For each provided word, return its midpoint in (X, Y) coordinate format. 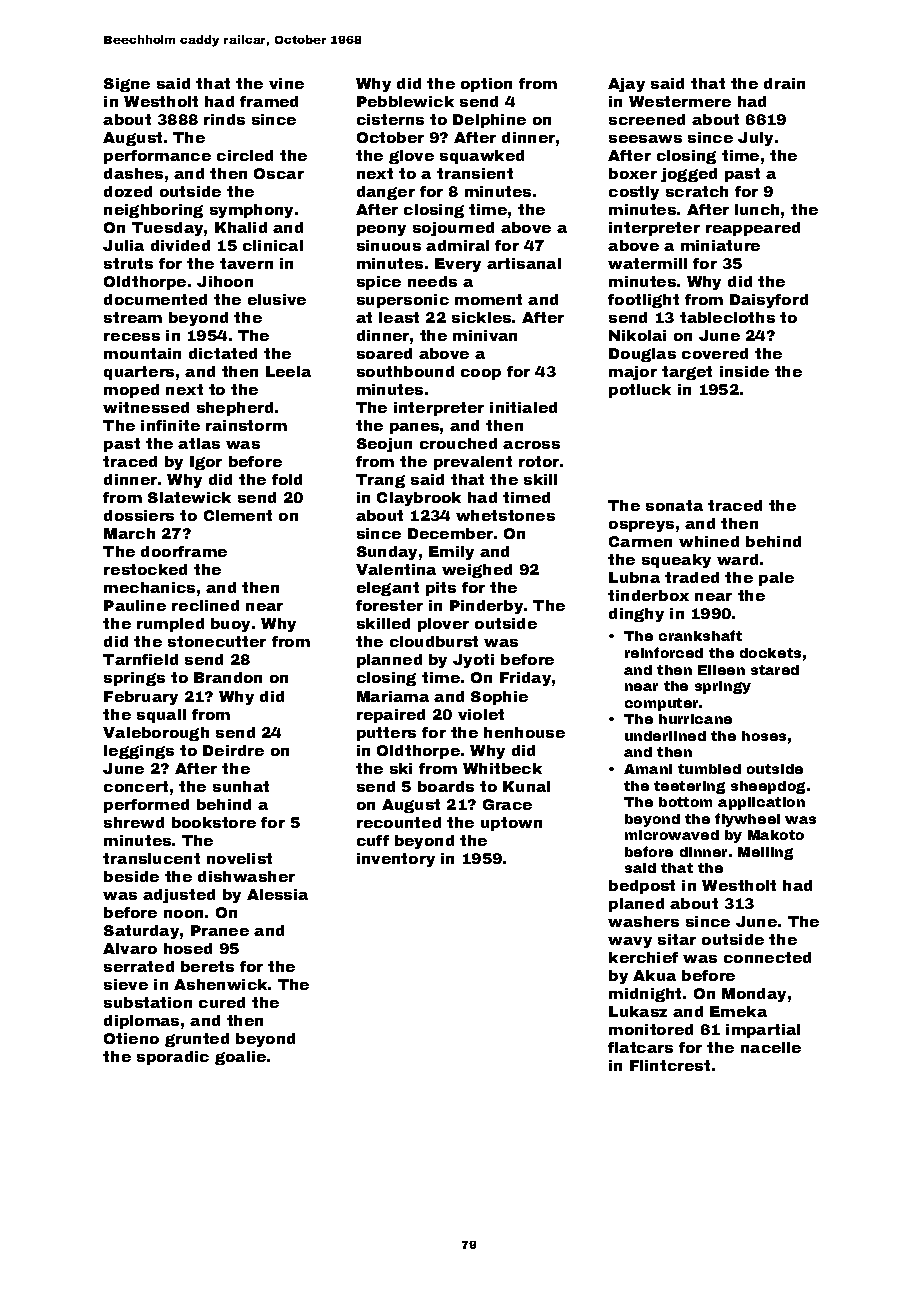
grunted (197, 1040)
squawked (482, 157)
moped (131, 391)
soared (384, 353)
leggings (139, 752)
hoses (764, 736)
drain (784, 83)
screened (647, 119)
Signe (127, 85)
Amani (648, 769)
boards (446, 786)
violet (481, 714)
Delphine (489, 121)
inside (744, 371)
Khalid (241, 227)
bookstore (214, 822)
